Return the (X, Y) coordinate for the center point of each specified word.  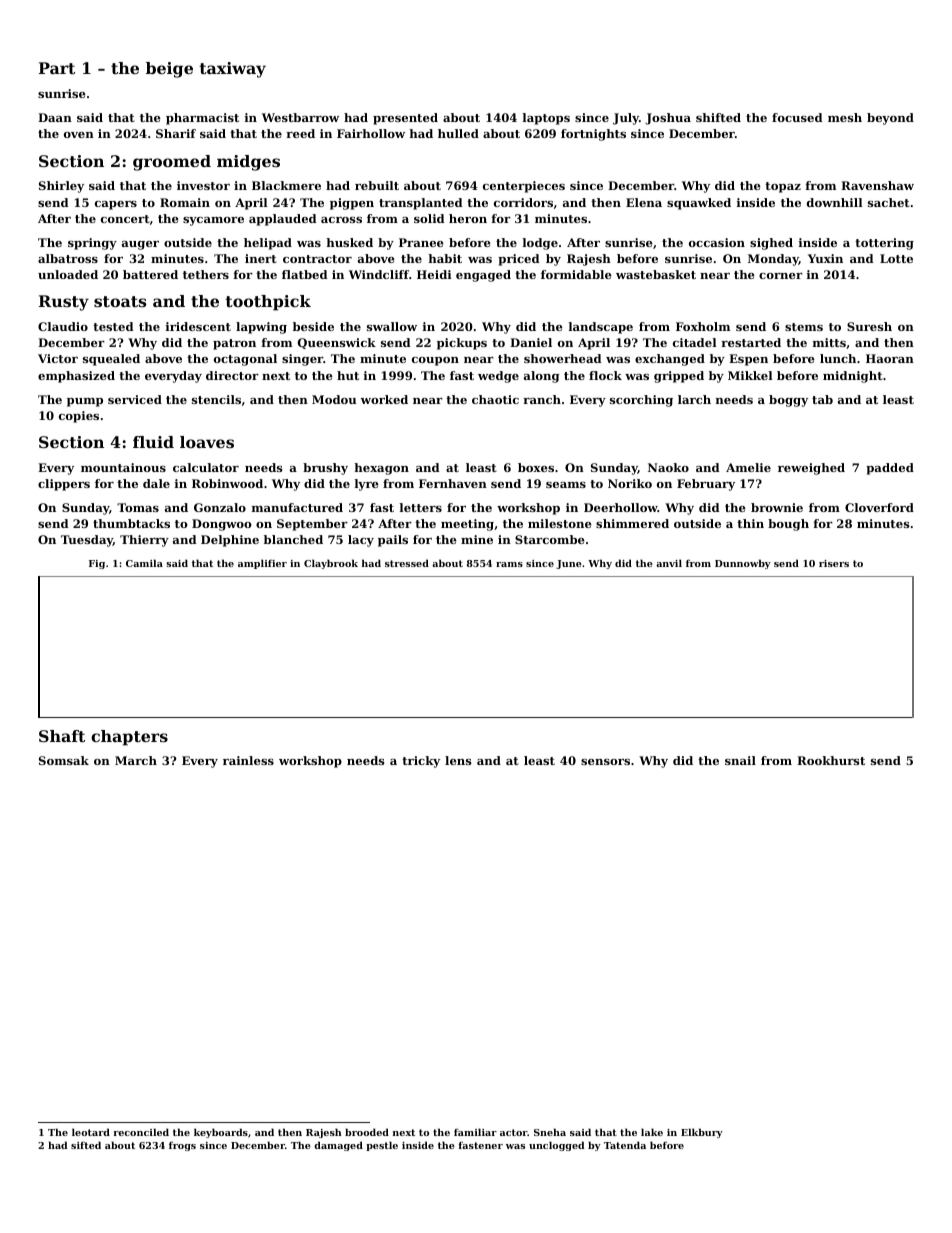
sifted (86, 1145)
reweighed (811, 469)
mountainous (123, 467)
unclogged (557, 1146)
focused (797, 117)
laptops (546, 119)
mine (477, 539)
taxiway (232, 70)
